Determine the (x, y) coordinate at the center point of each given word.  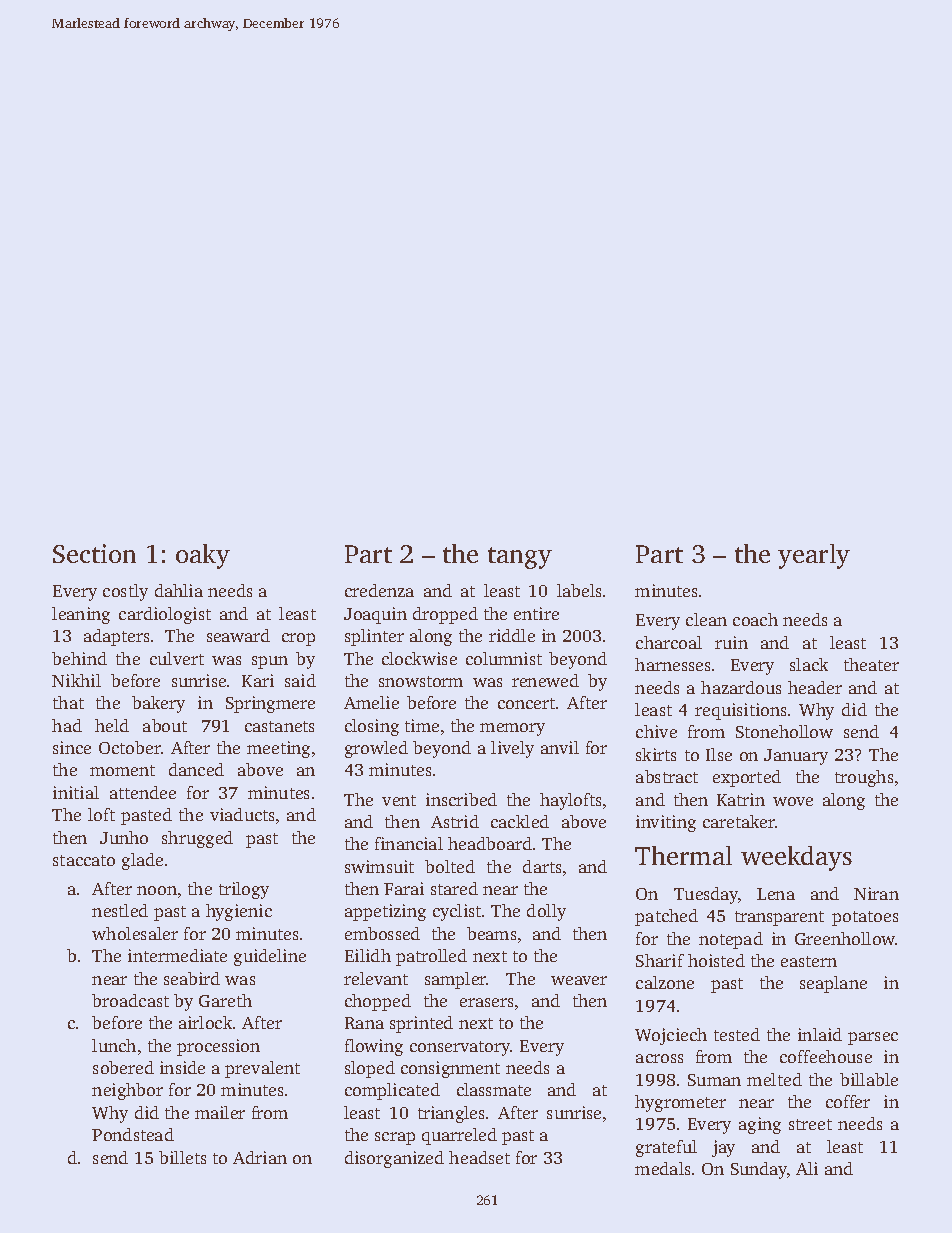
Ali (807, 1168)
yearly (814, 556)
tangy (520, 558)
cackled (520, 821)
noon (157, 890)
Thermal (683, 855)
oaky (203, 556)
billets (182, 1157)
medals (662, 1168)
